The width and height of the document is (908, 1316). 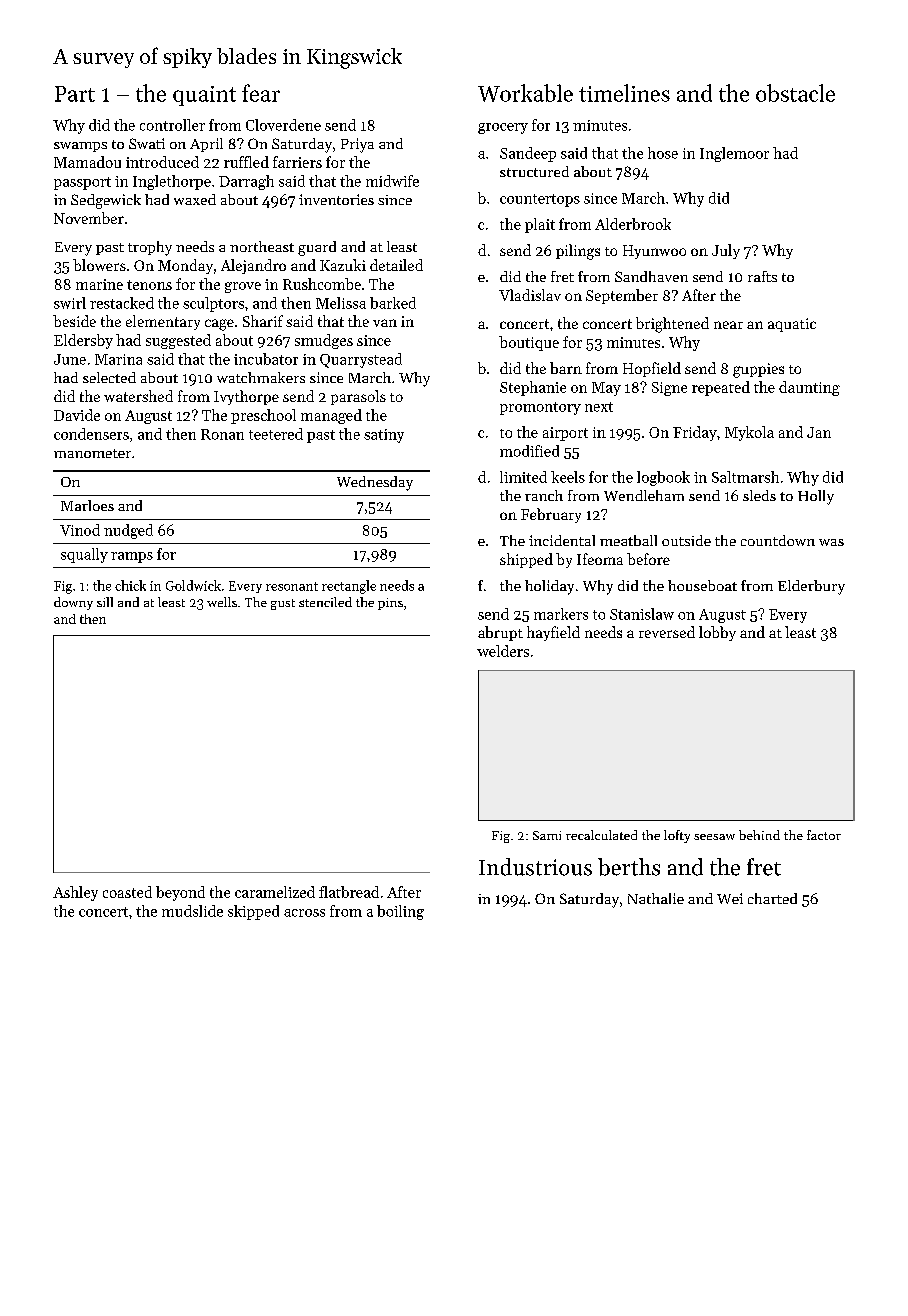 I want to click on shipped, so click(x=526, y=560).
